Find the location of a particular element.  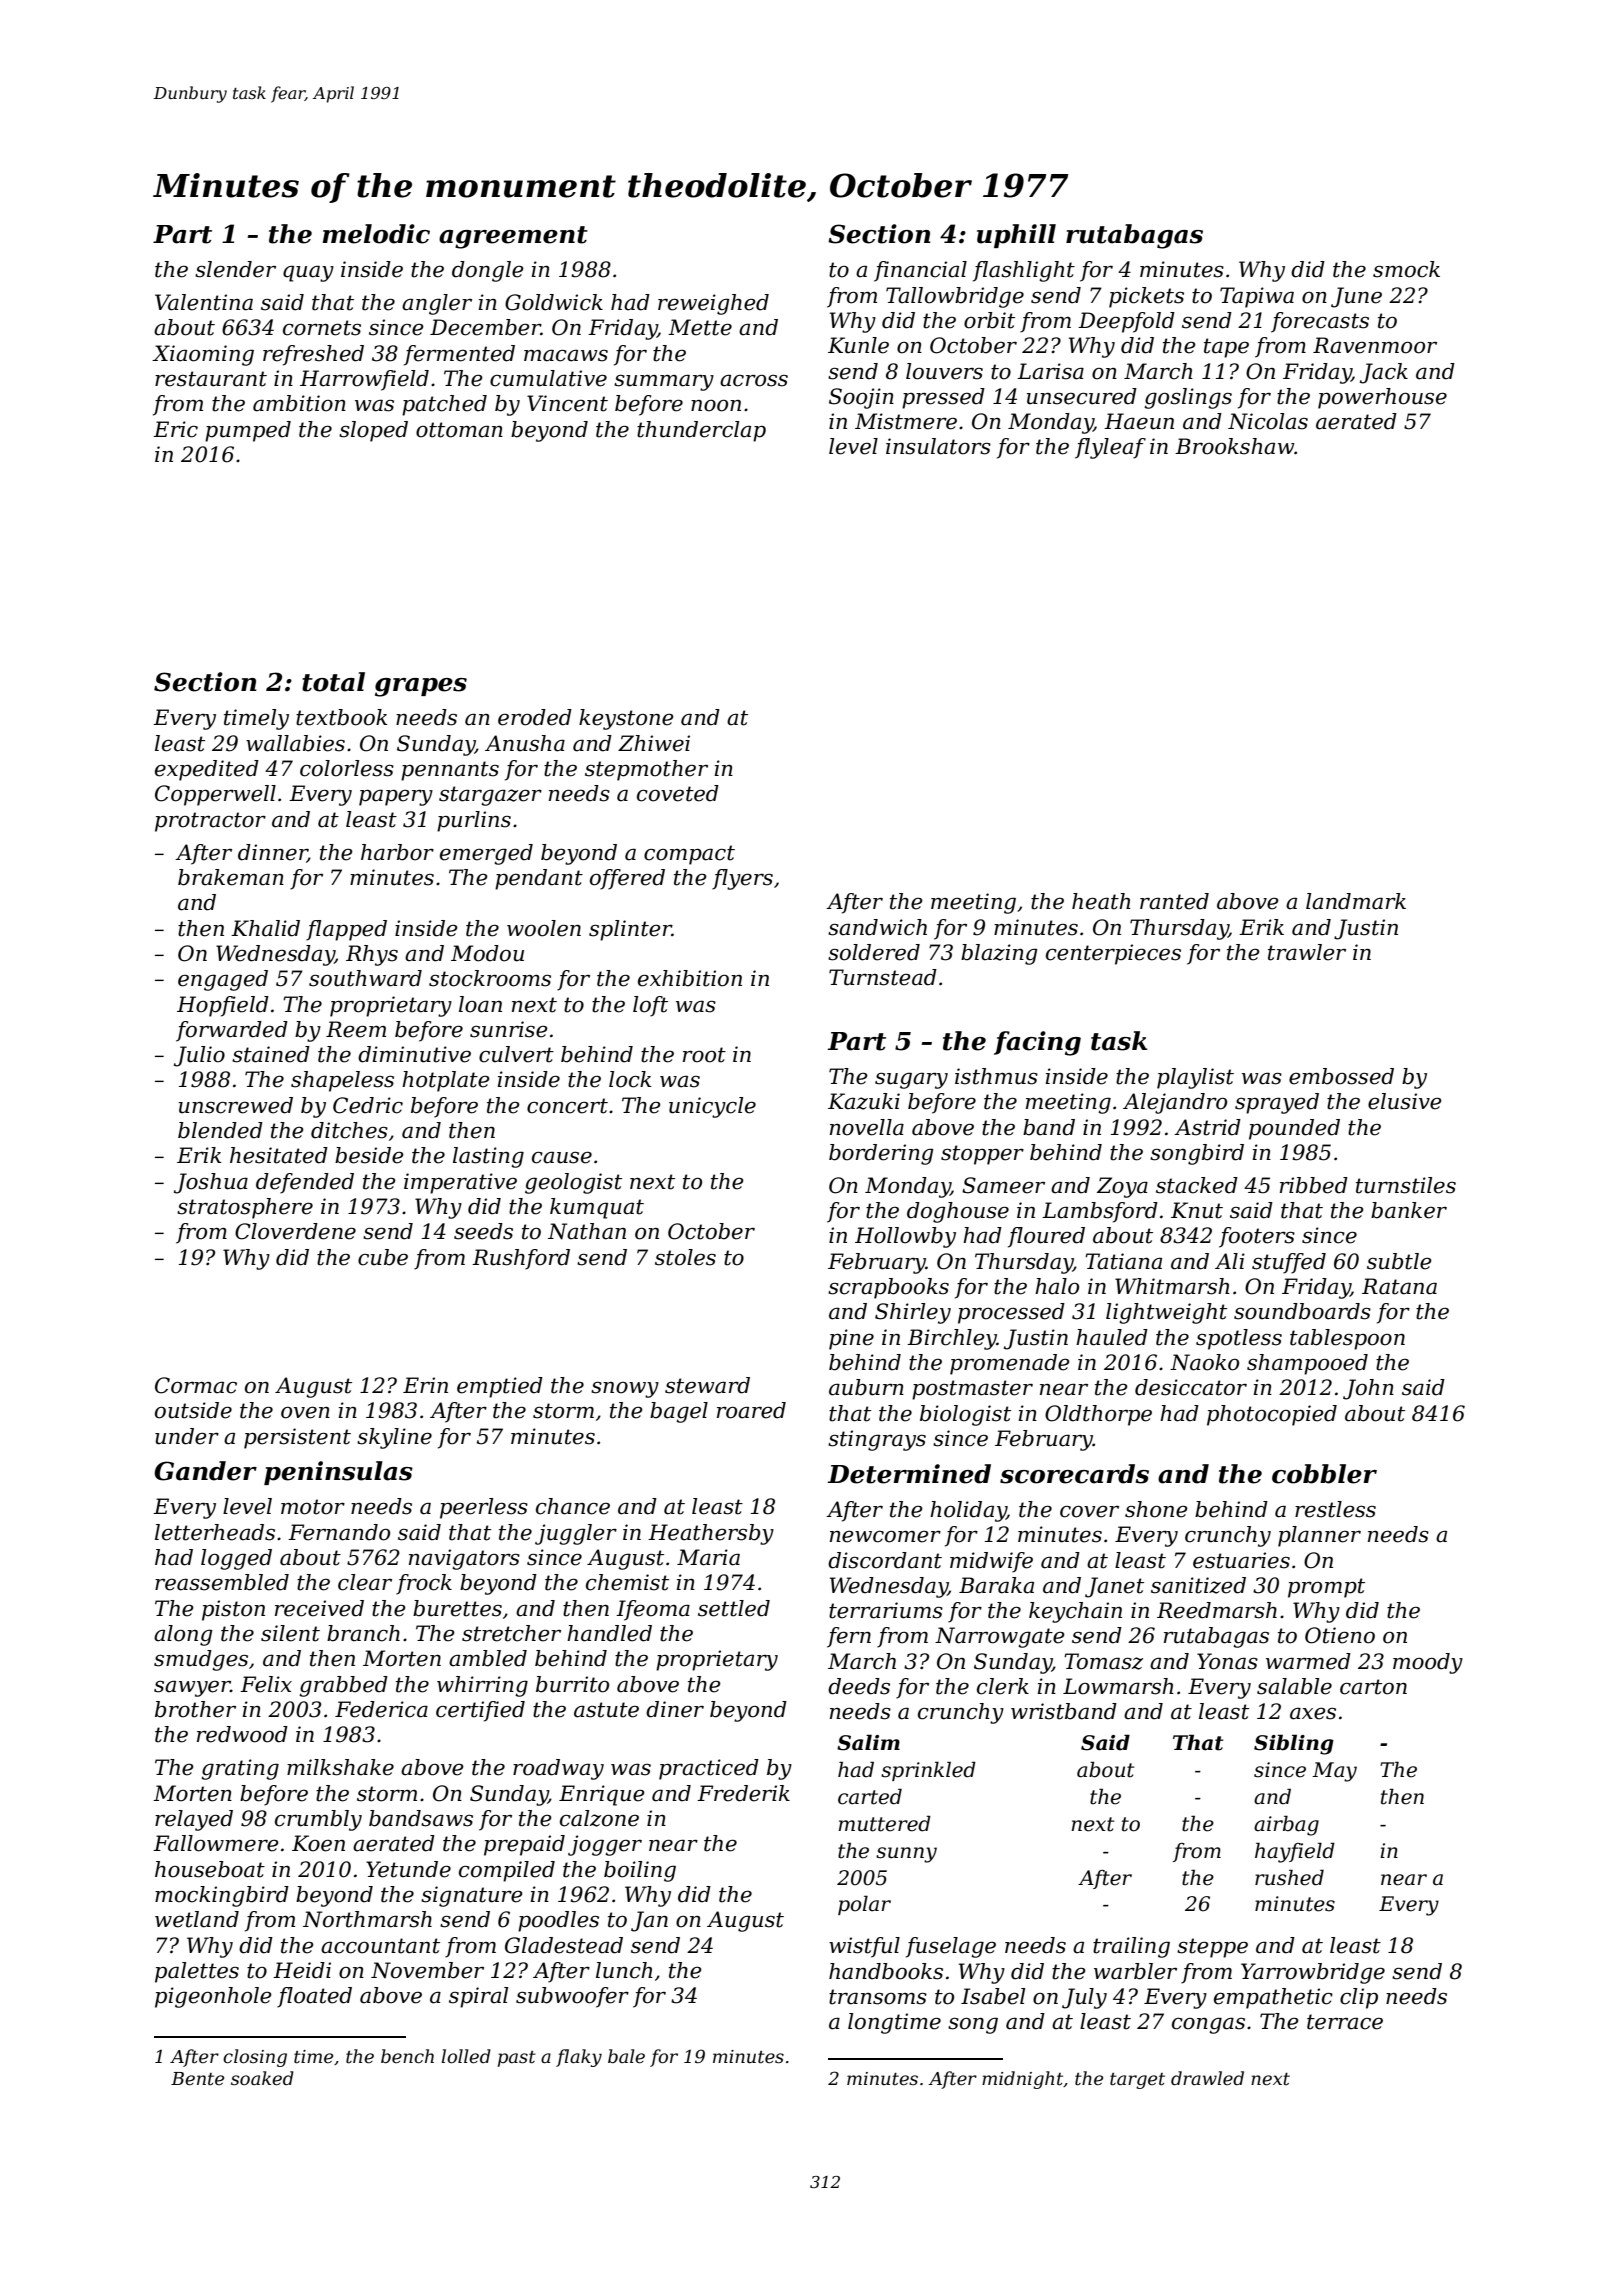

elusive is located at coordinates (1405, 1101).
